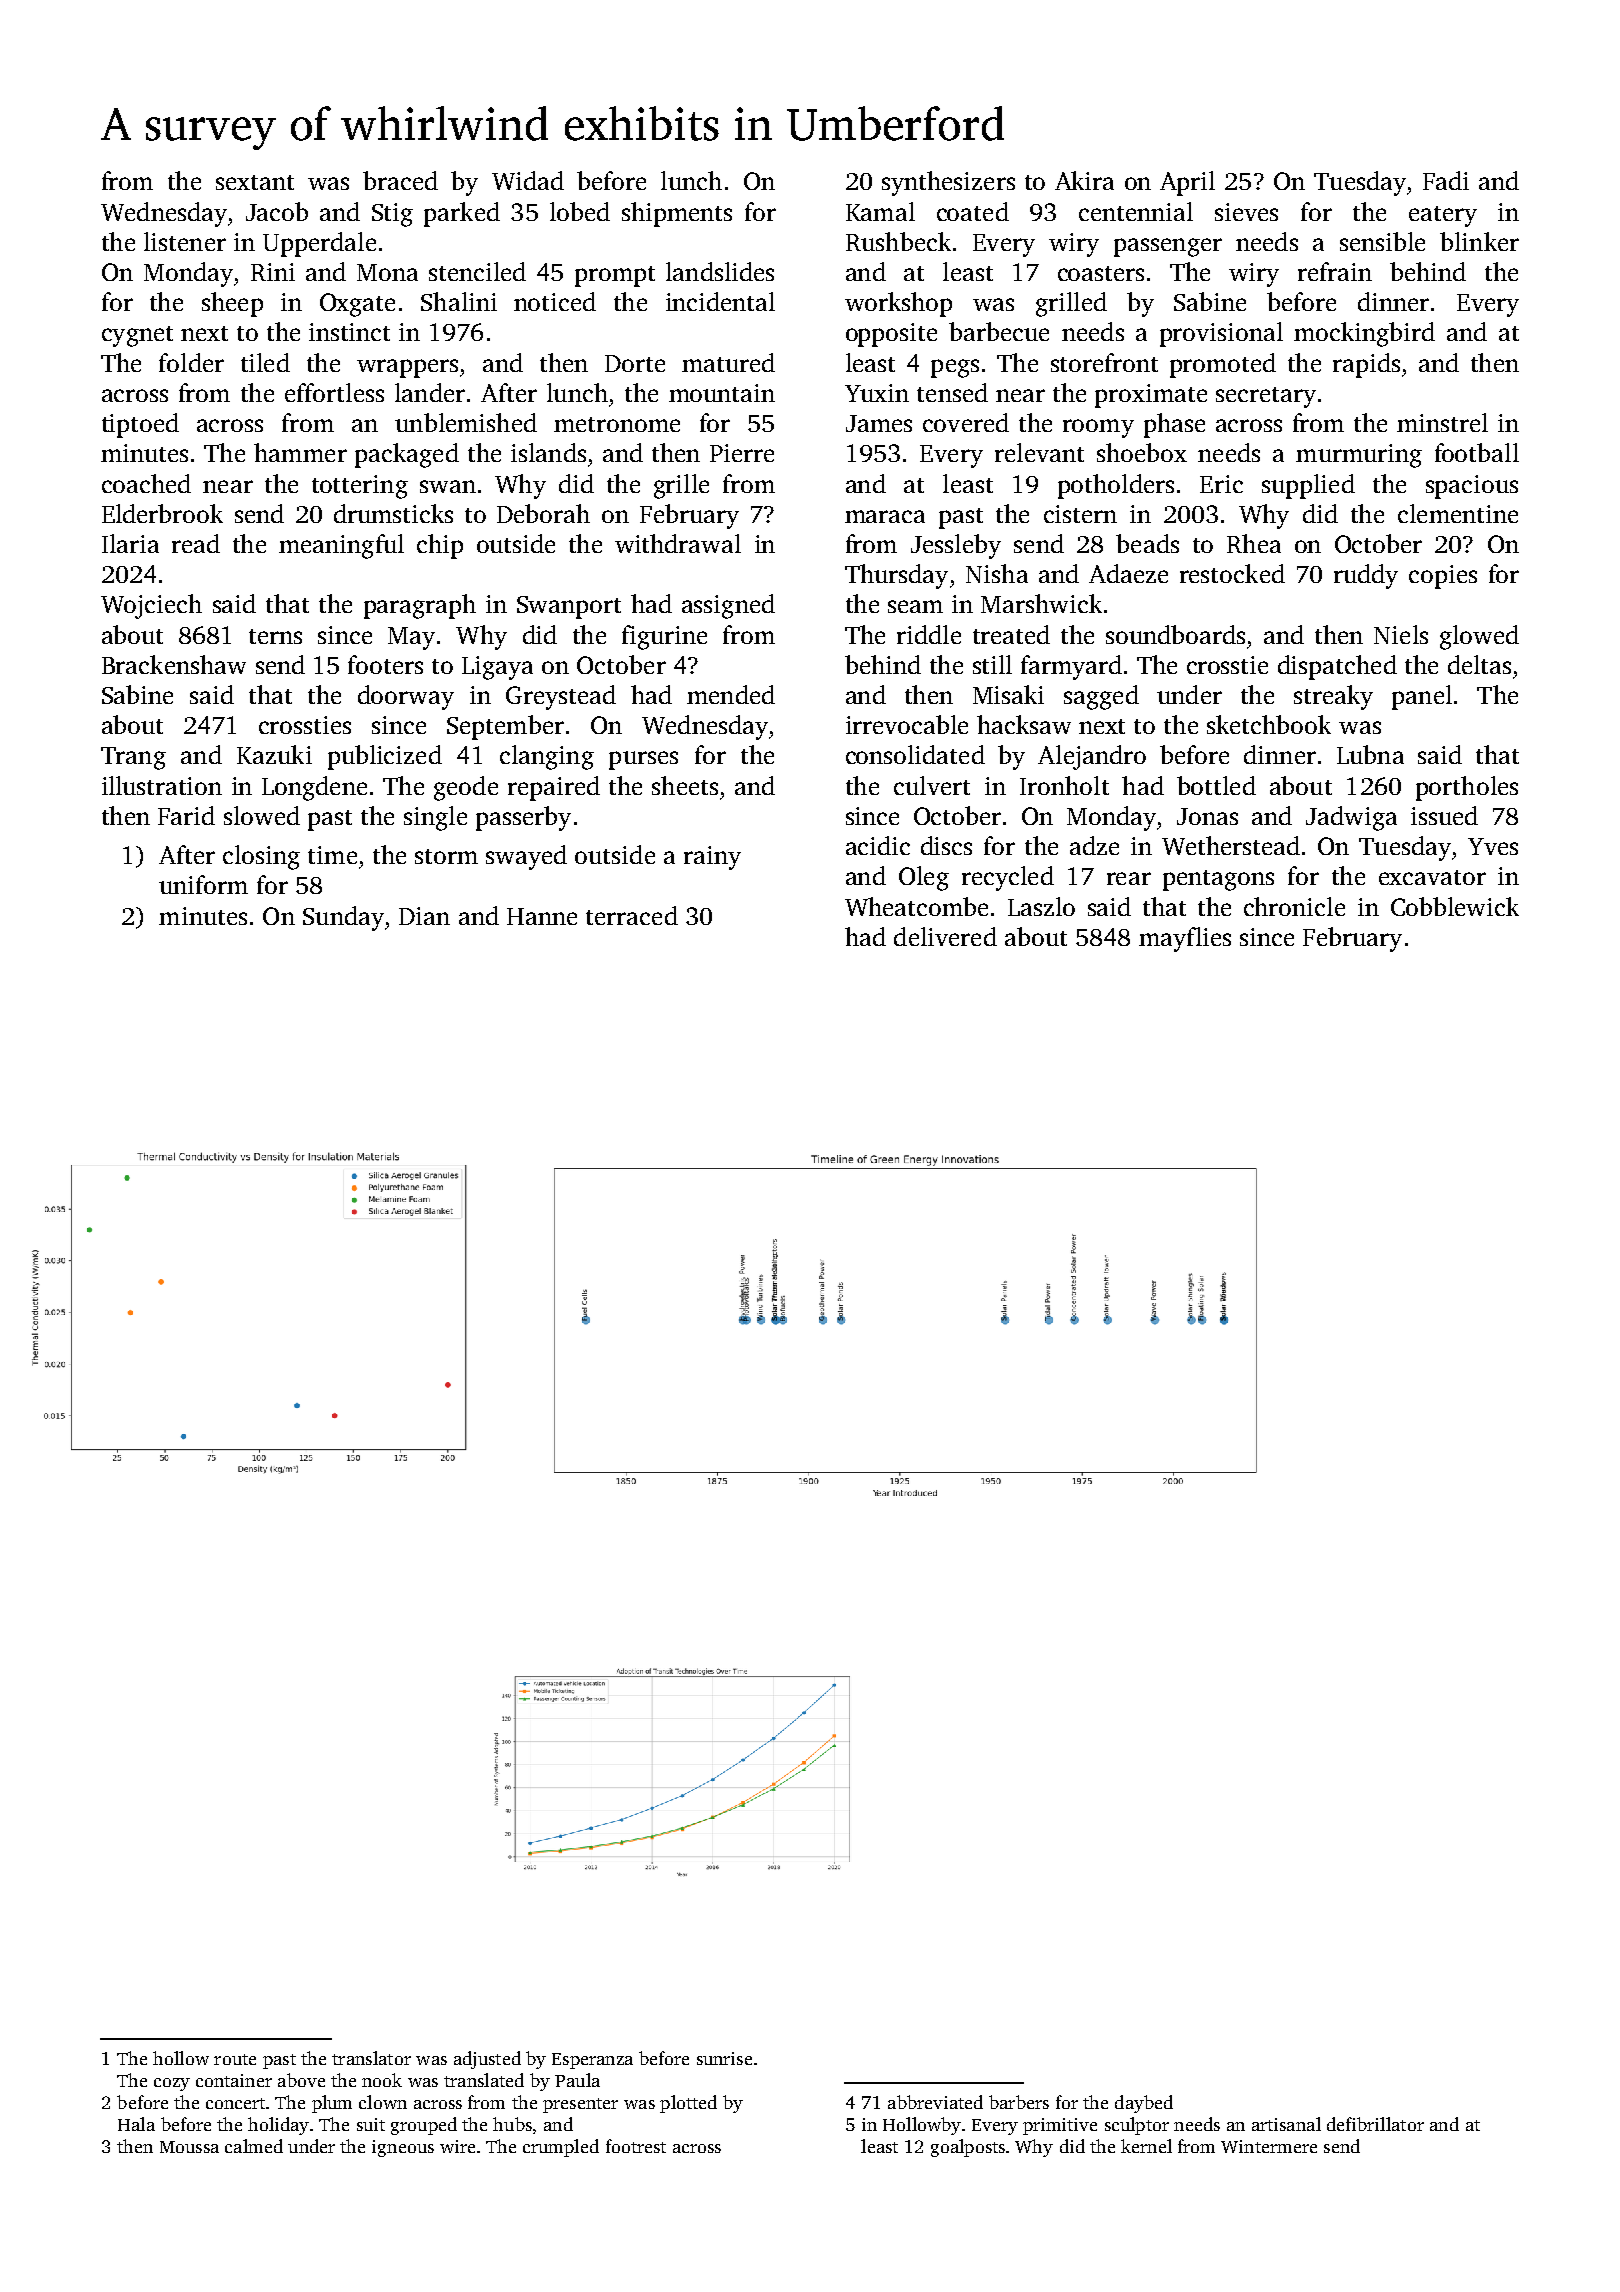  I want to click on blinker, so click(1479, 241).
